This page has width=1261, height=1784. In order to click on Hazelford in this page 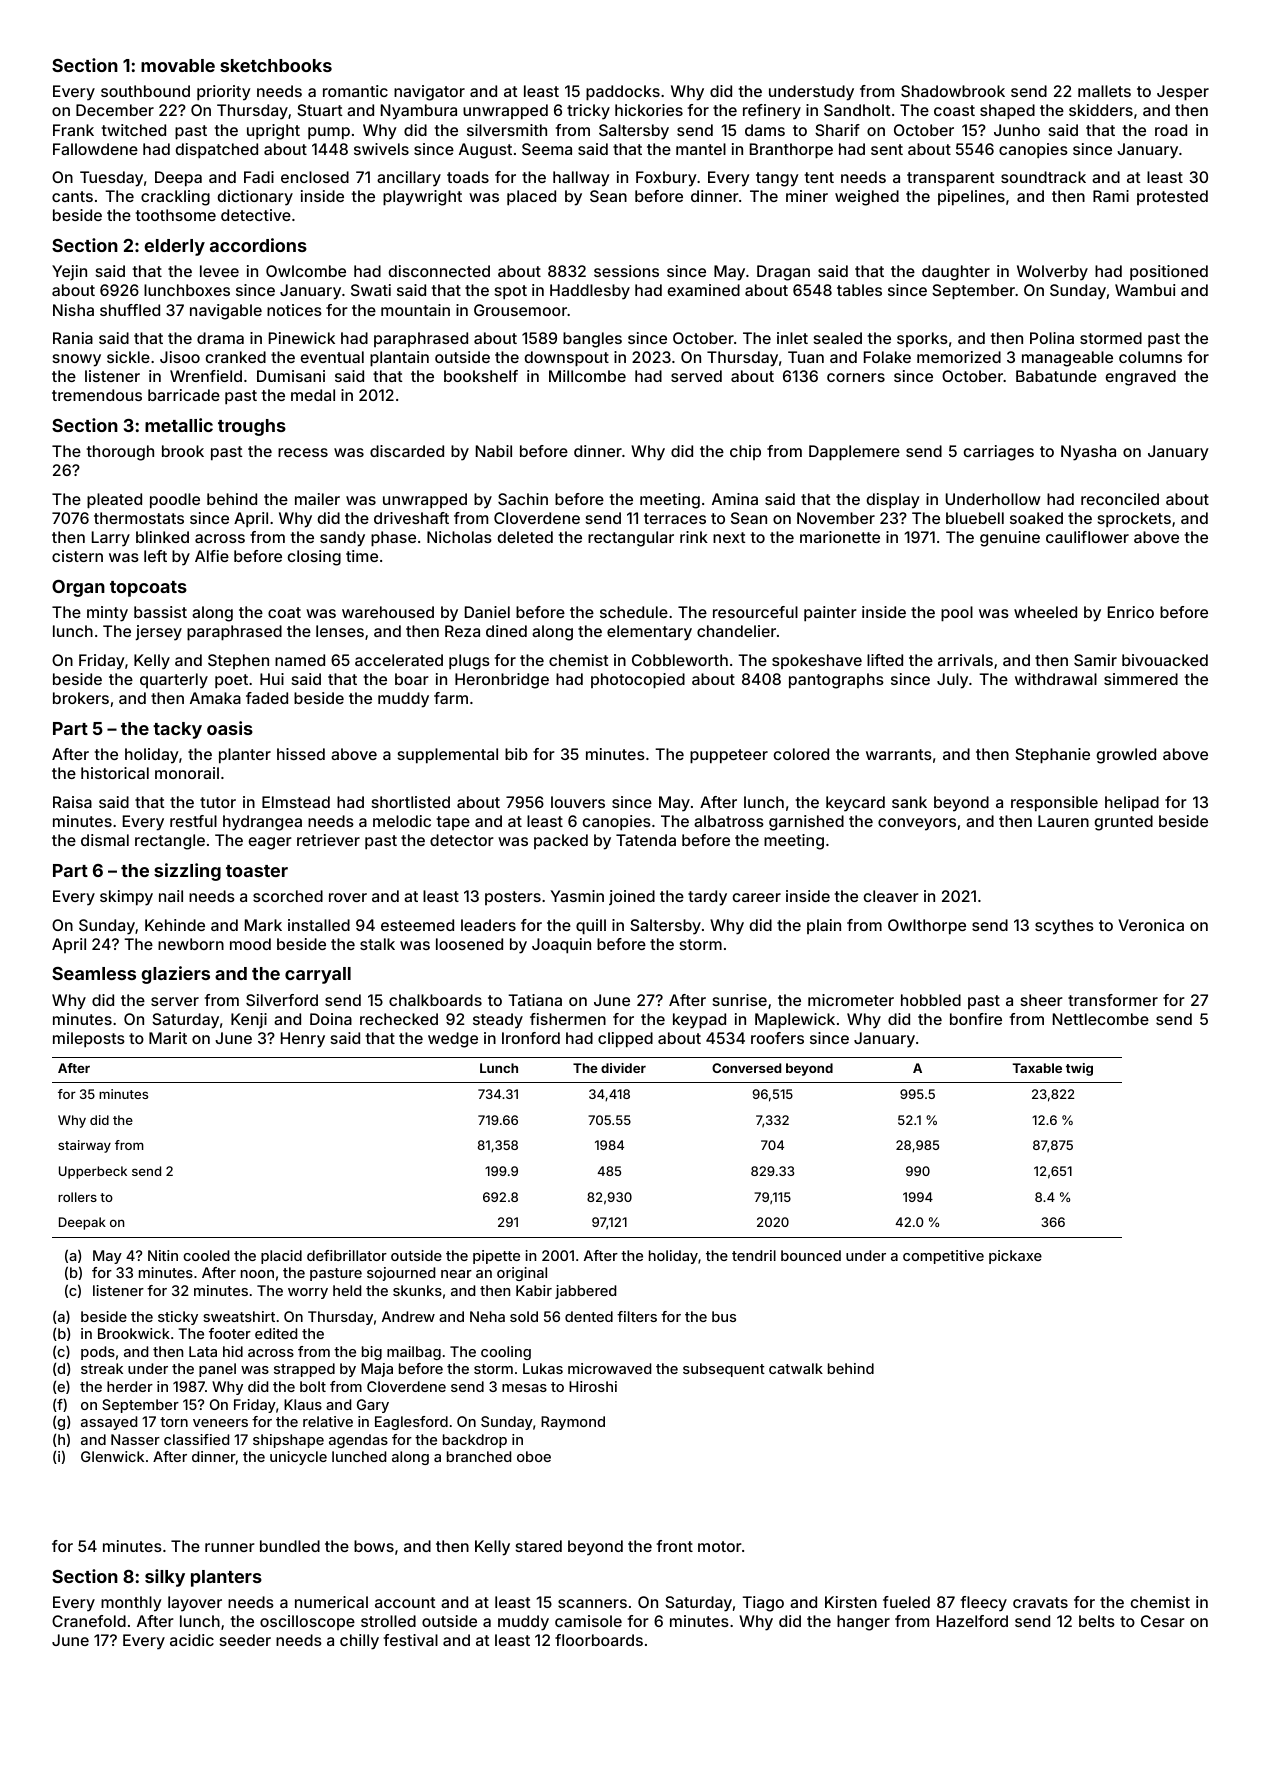, I will do `click(972, 1621)`.
